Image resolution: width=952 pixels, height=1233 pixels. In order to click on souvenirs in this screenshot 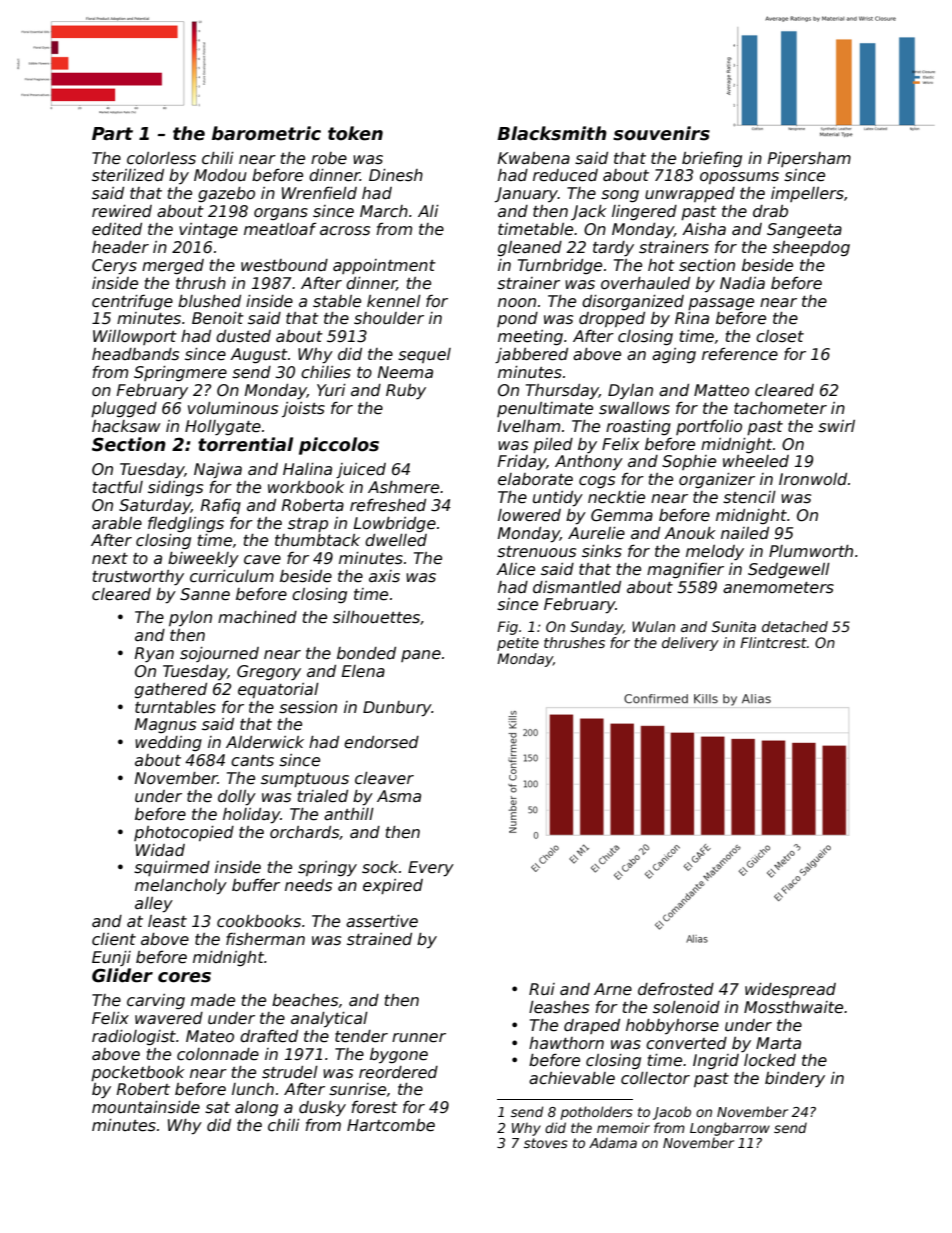, I will do `click(661, 133)`.
